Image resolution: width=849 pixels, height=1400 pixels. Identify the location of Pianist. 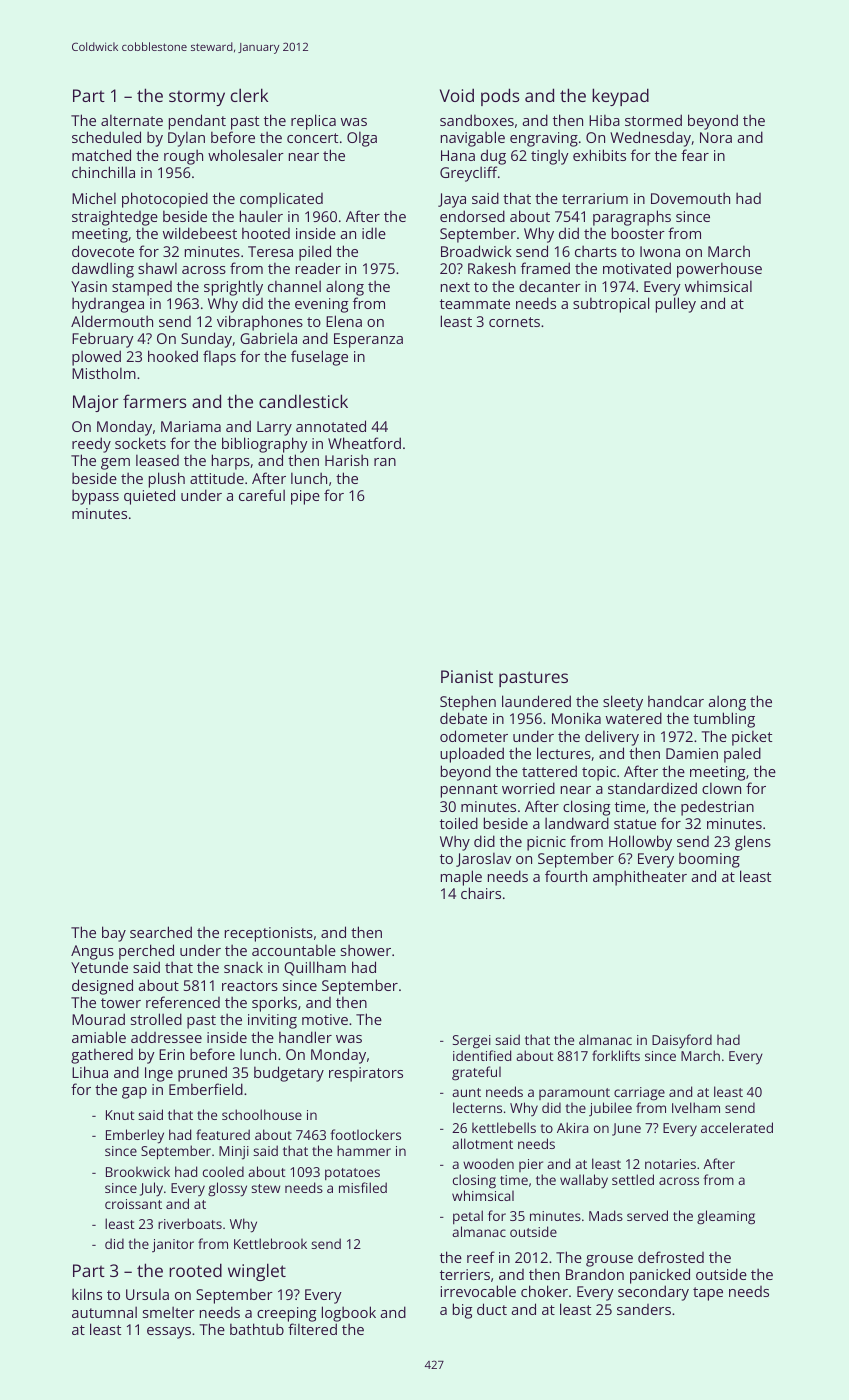
(467, 676).
